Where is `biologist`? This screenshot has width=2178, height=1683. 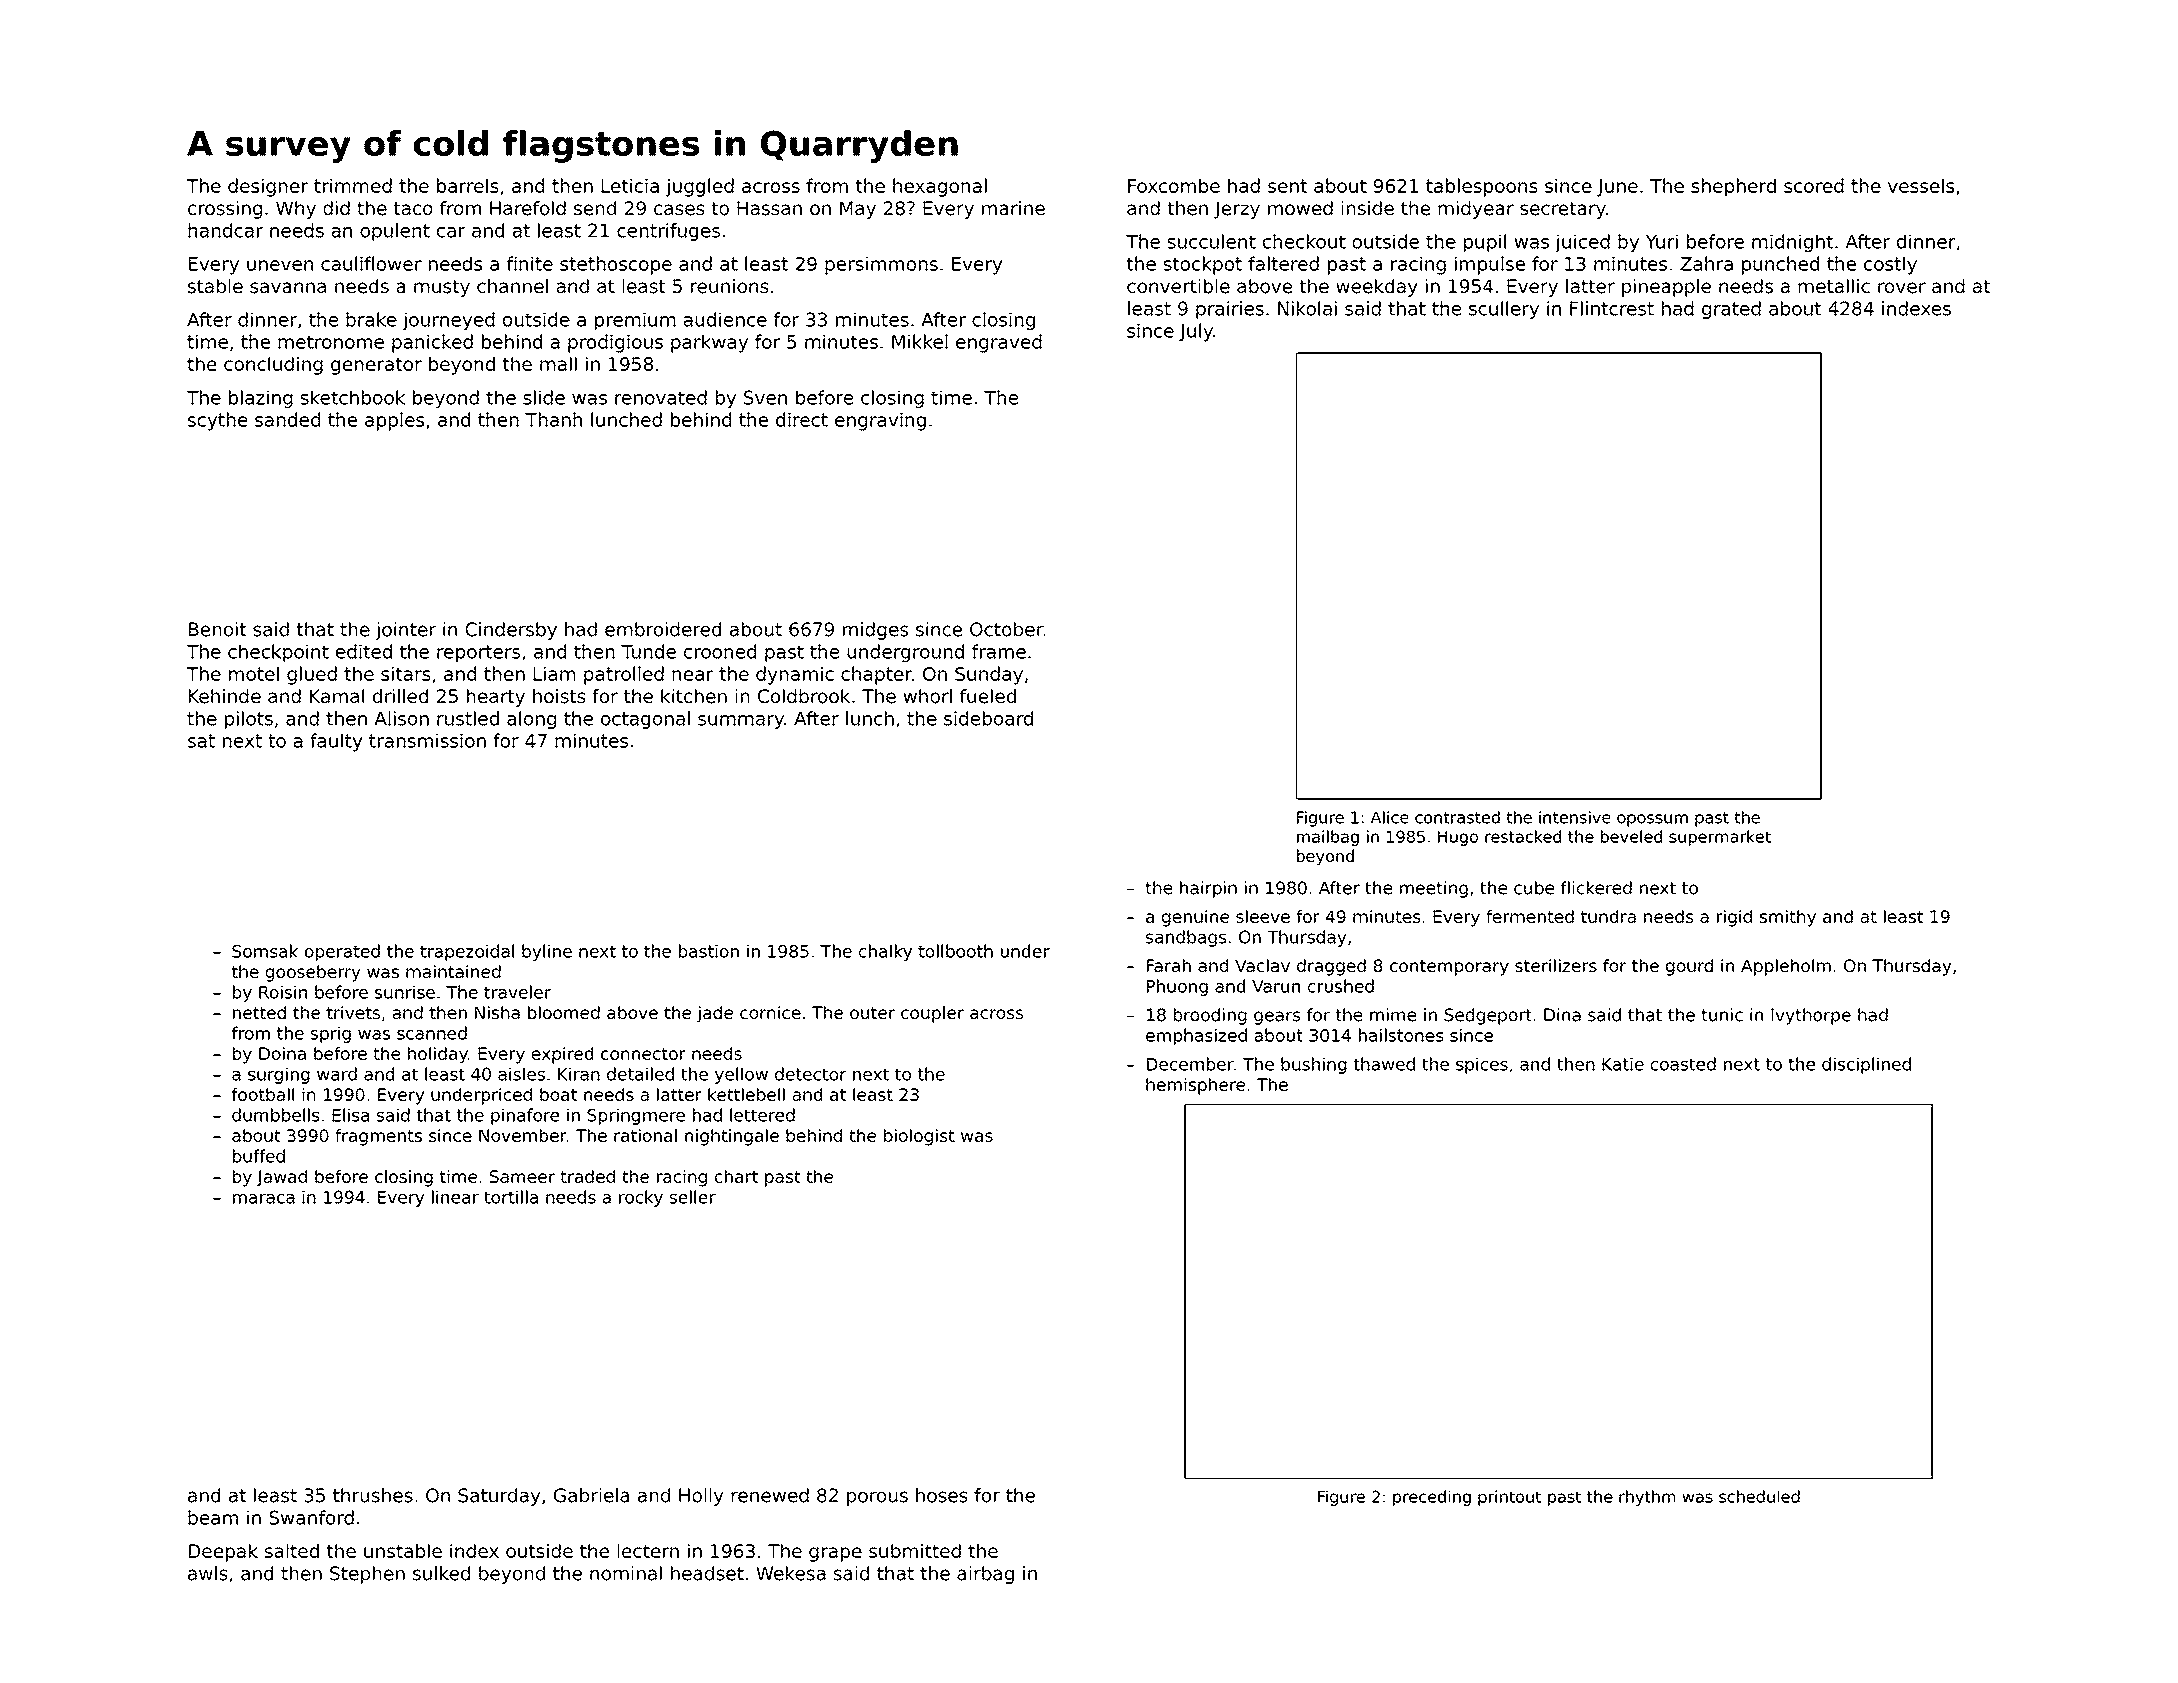 biologist is located at coordinates (919, 1137).
